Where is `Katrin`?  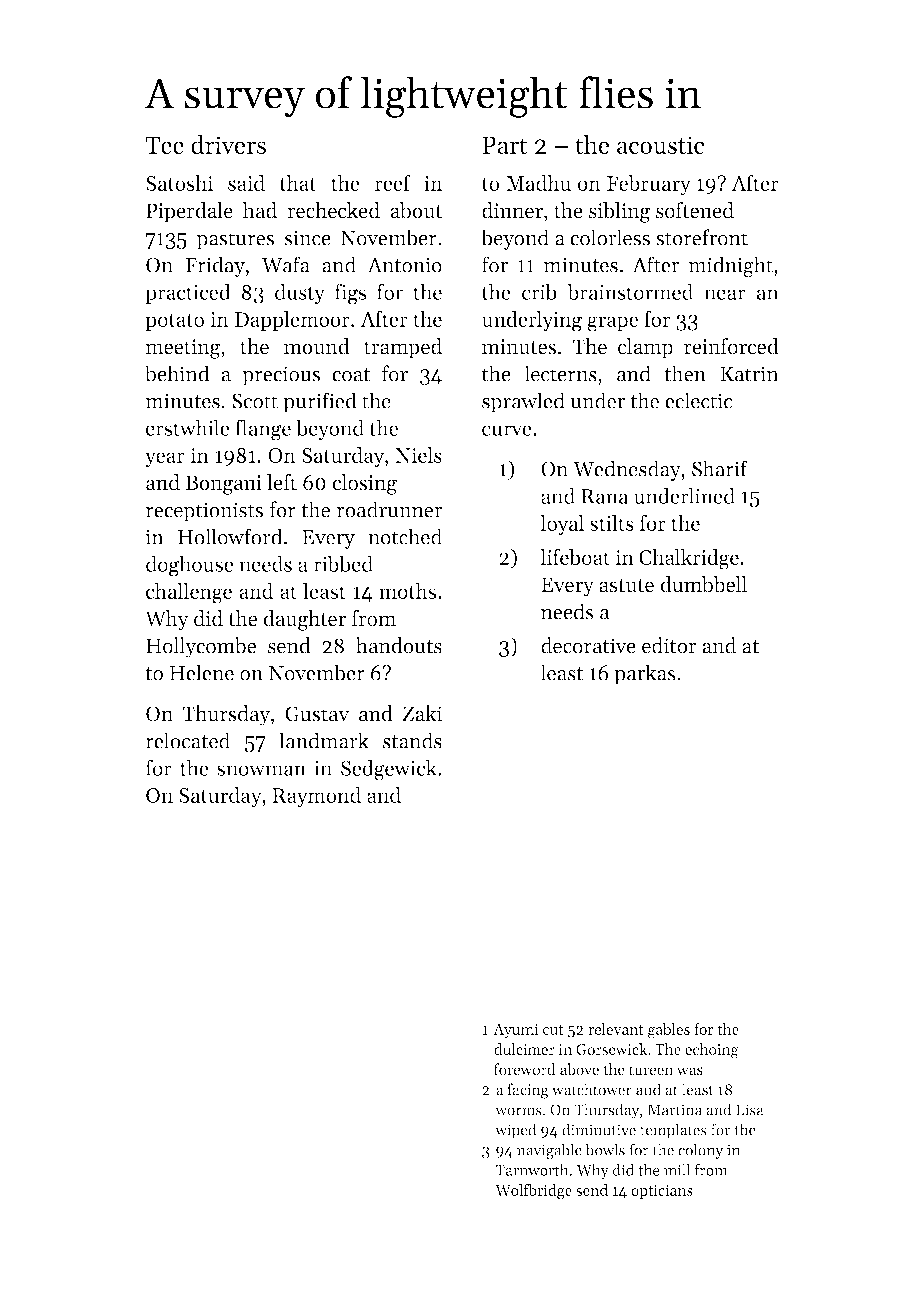
Katrin is located at coordinates (749, 374).
